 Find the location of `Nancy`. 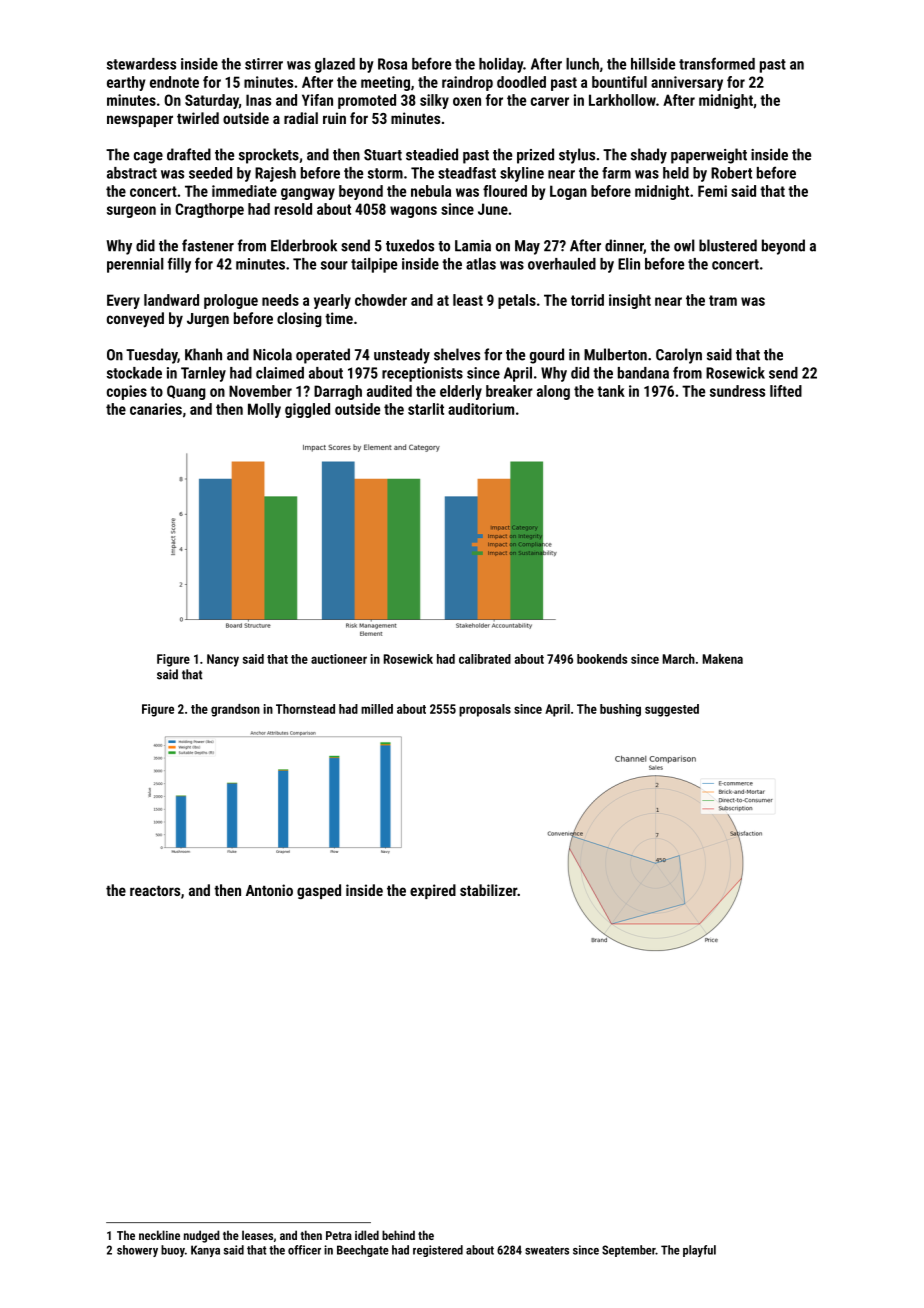

Nancy is located at coordinates (223, 660).
